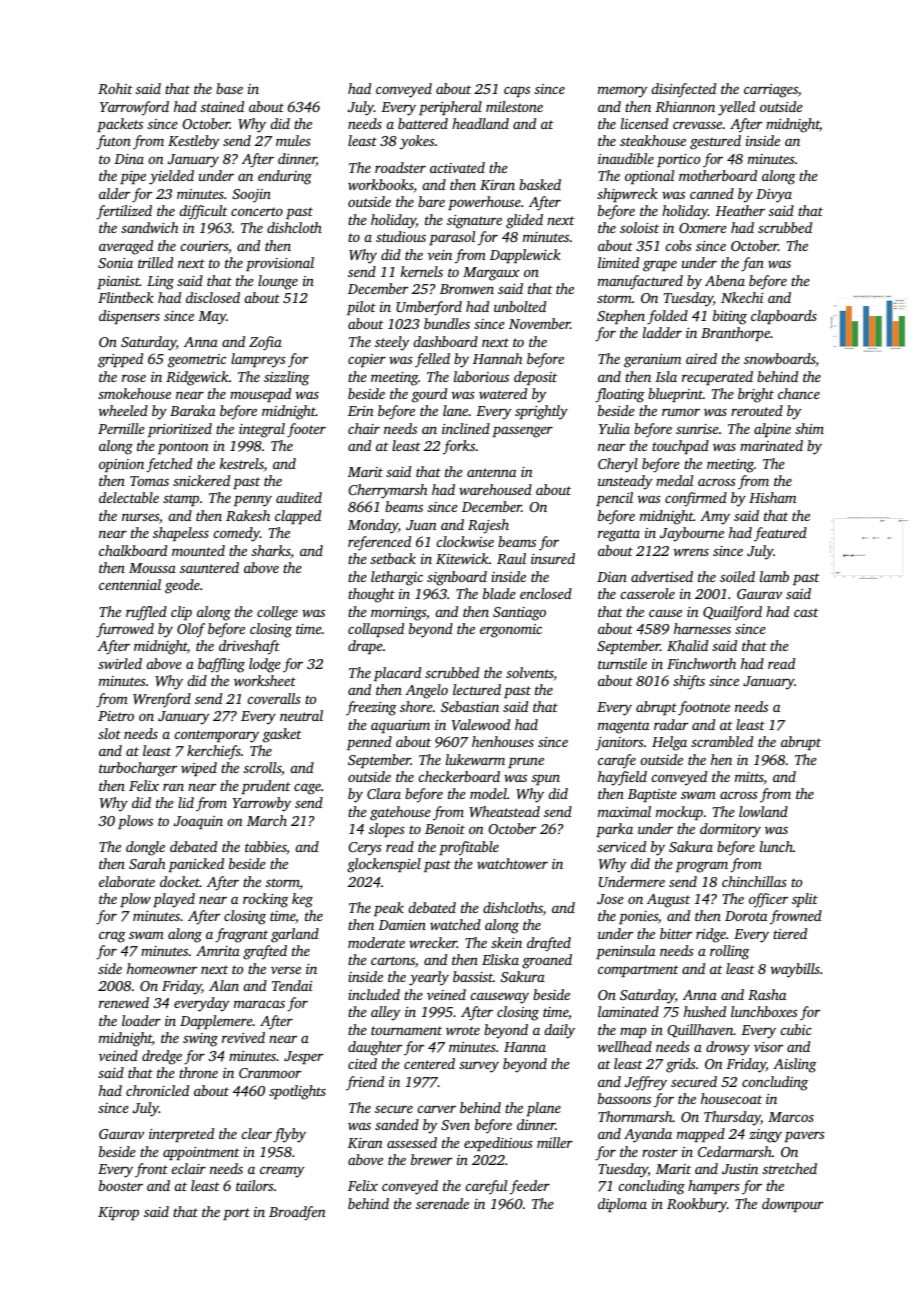 This document has width=924, height=1308. Describe the element at coordinates (696, 499) in the document. I see `confirmed` at that location.
